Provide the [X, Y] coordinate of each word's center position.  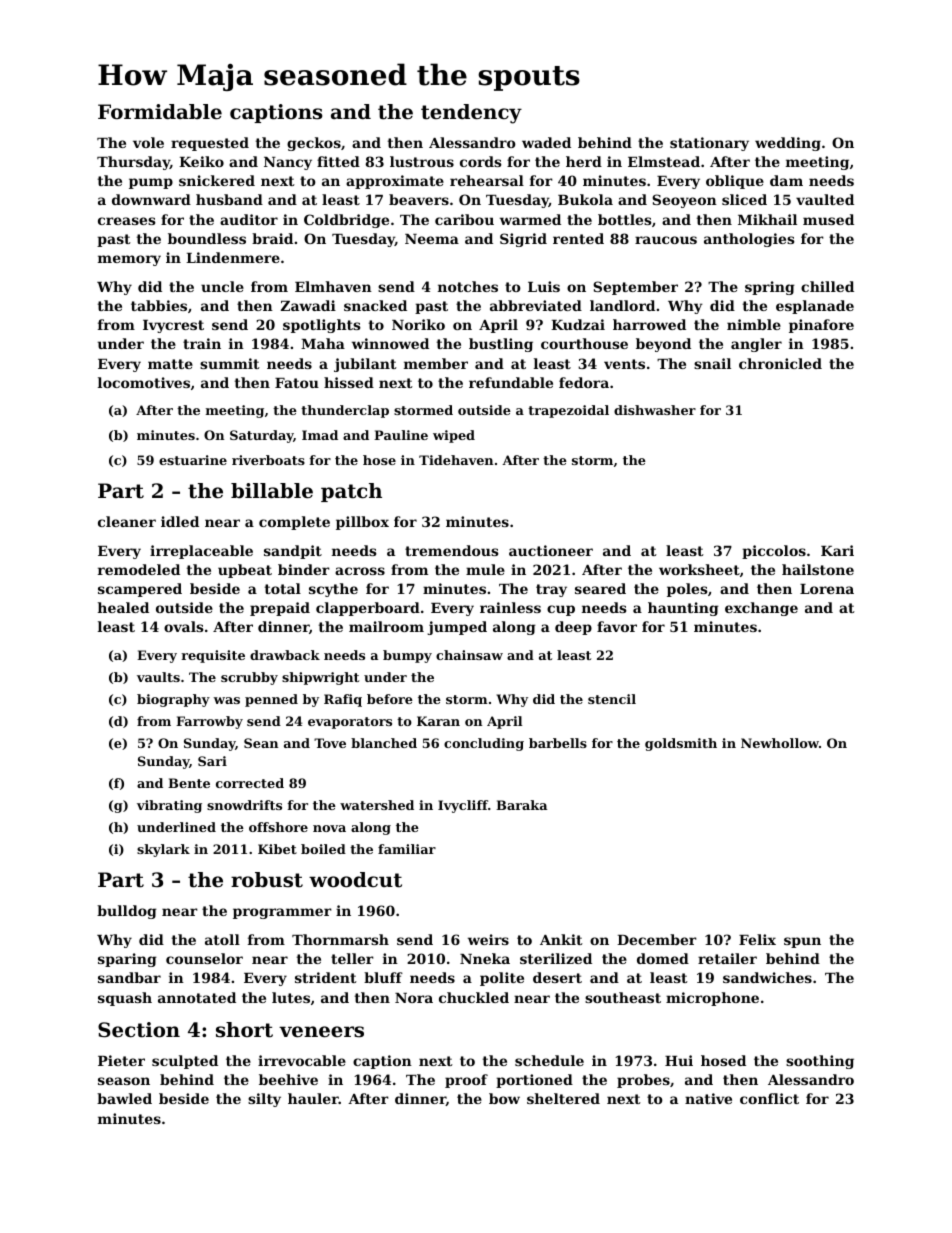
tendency [471, 114]
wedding [788, 144]
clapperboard [368, 609]
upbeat [245, 571]
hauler [313, 1098]
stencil [612, 699]
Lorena [827, 589]
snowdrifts [244, 805]
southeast [623, 997]
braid [272, 238]
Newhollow [780, 743]
